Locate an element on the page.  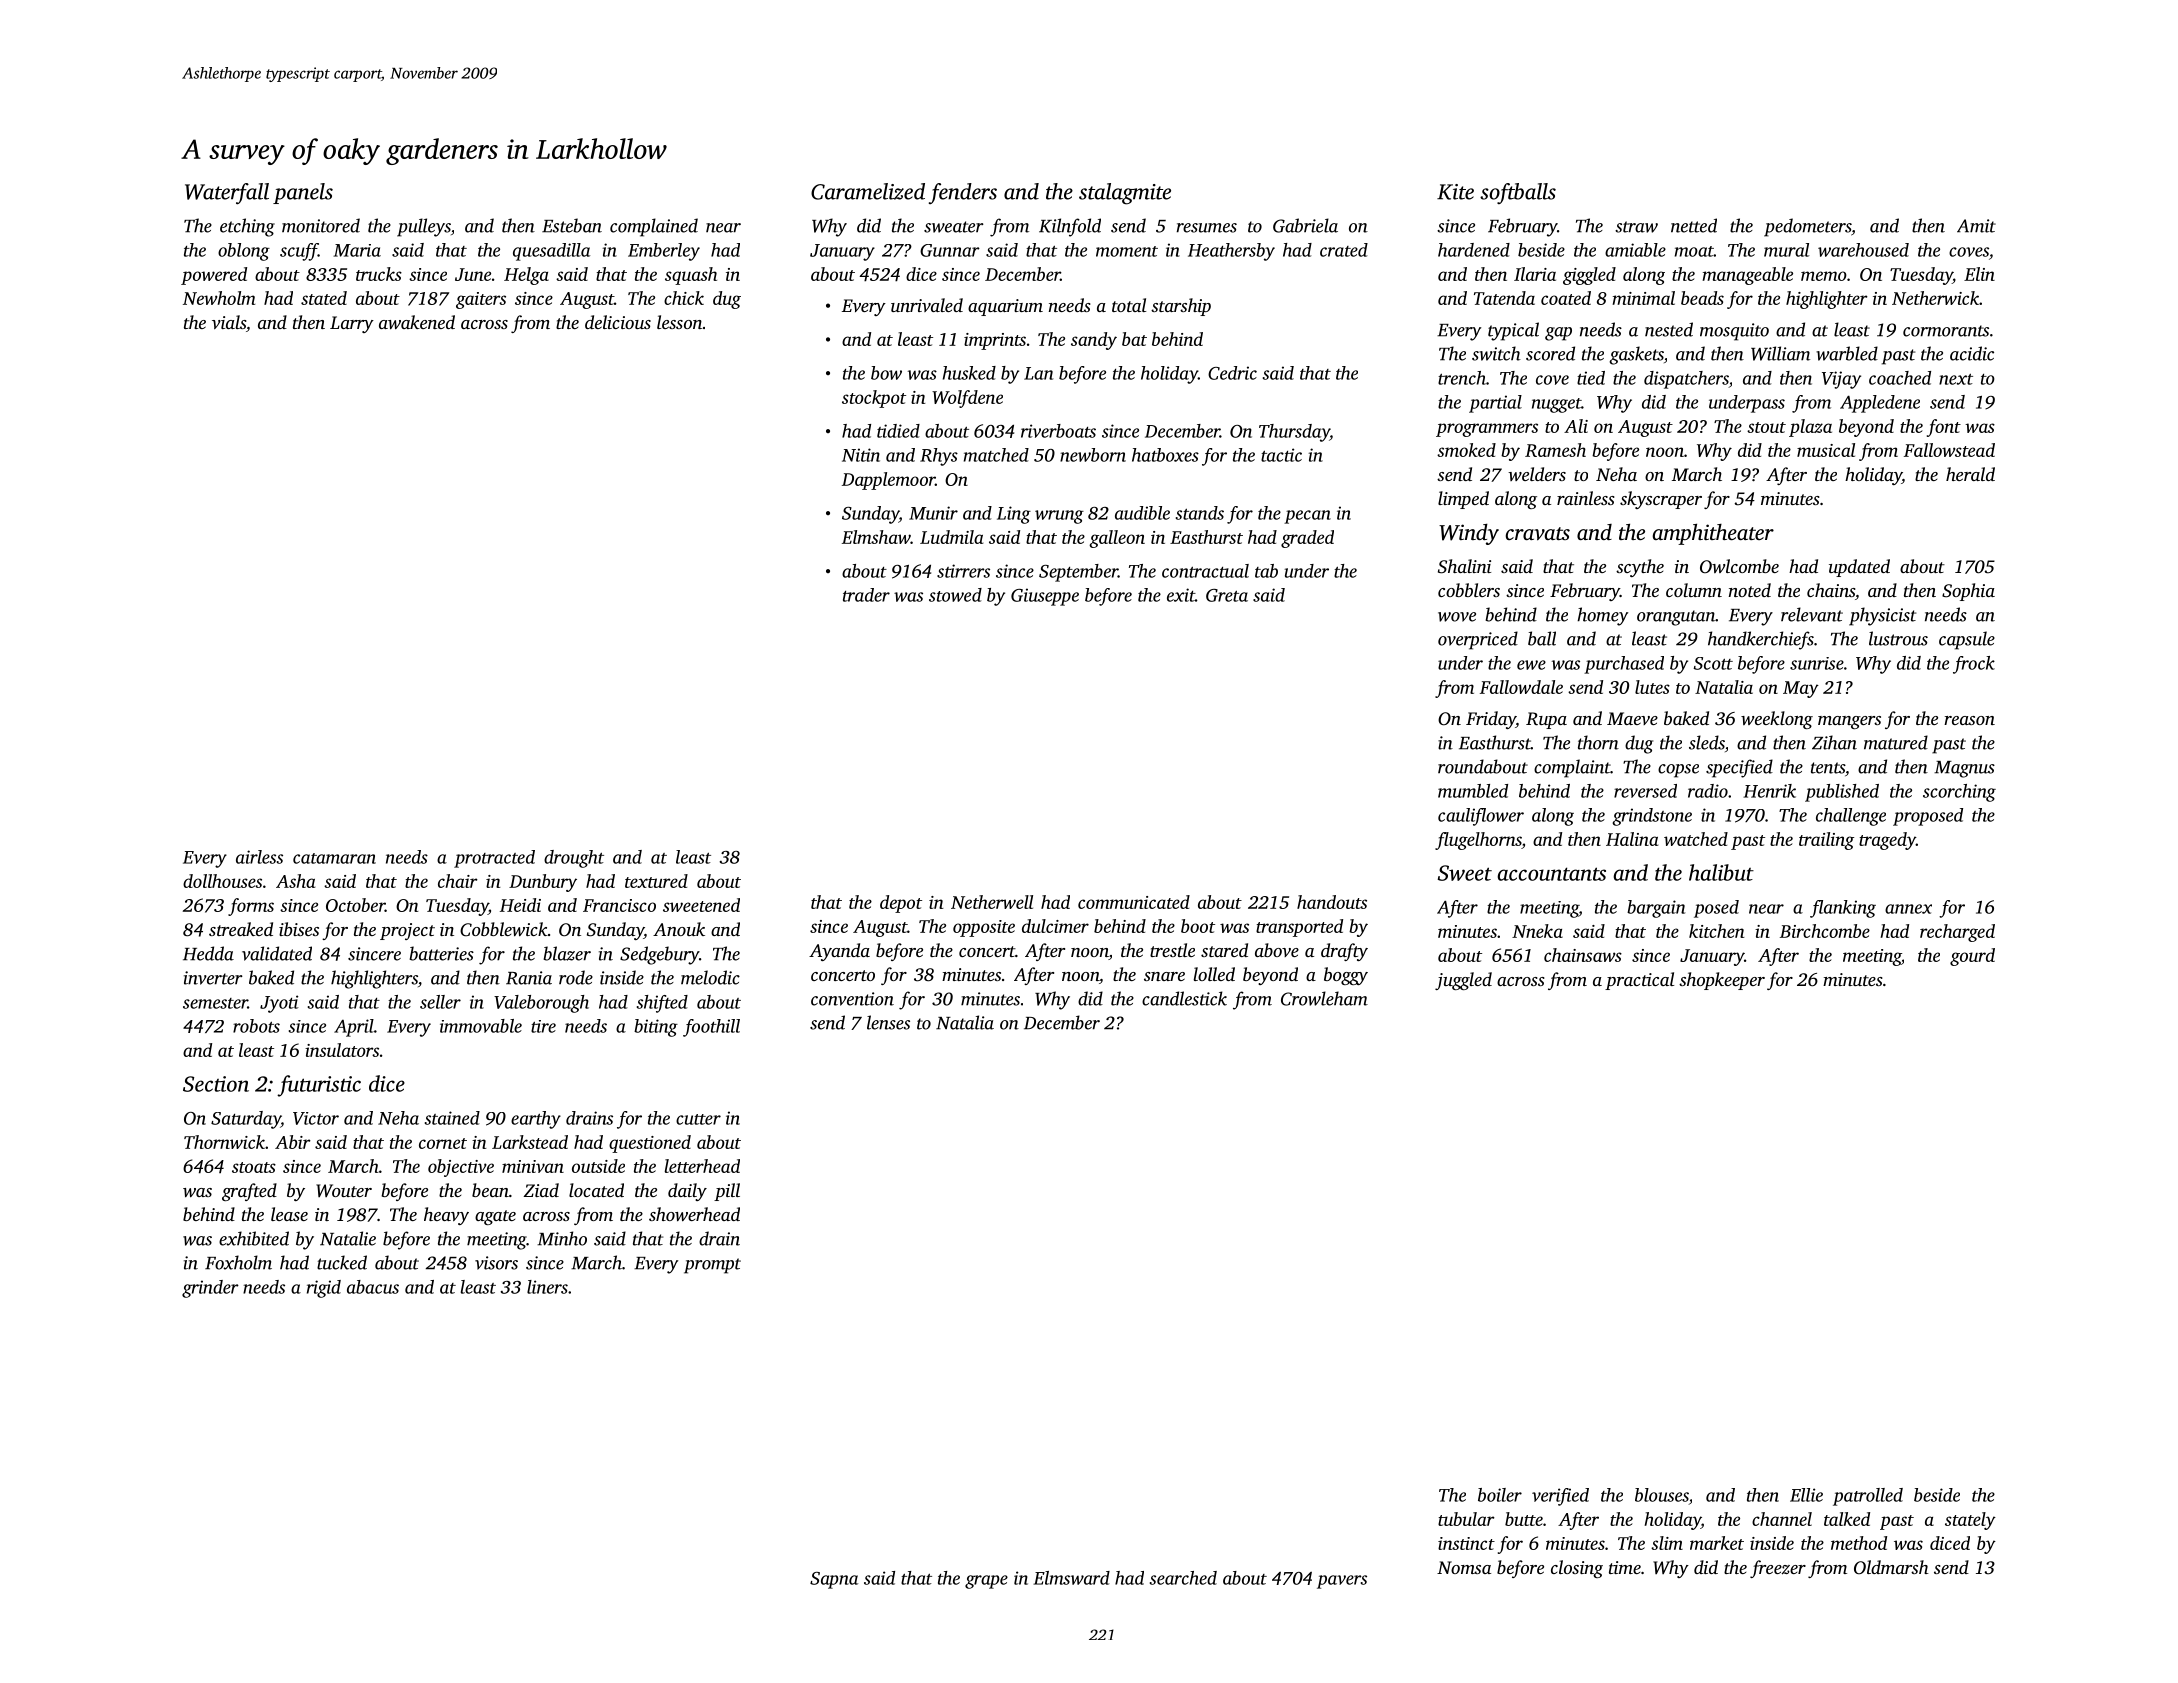
Sedgebury is located at coordinates (659, 955).
